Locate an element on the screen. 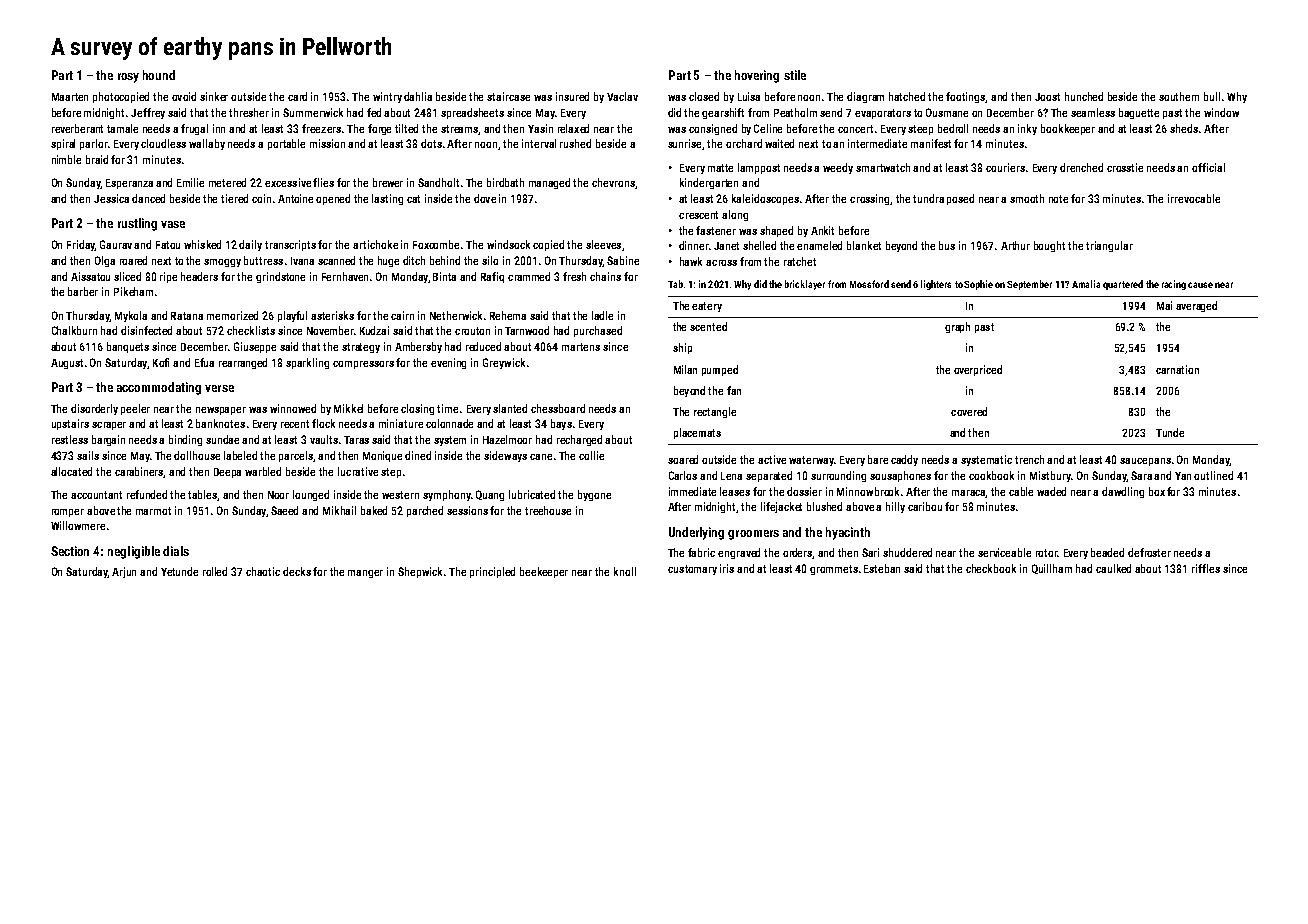 The image size is (1308, 924). leases is located at coordinates (735, 491).
